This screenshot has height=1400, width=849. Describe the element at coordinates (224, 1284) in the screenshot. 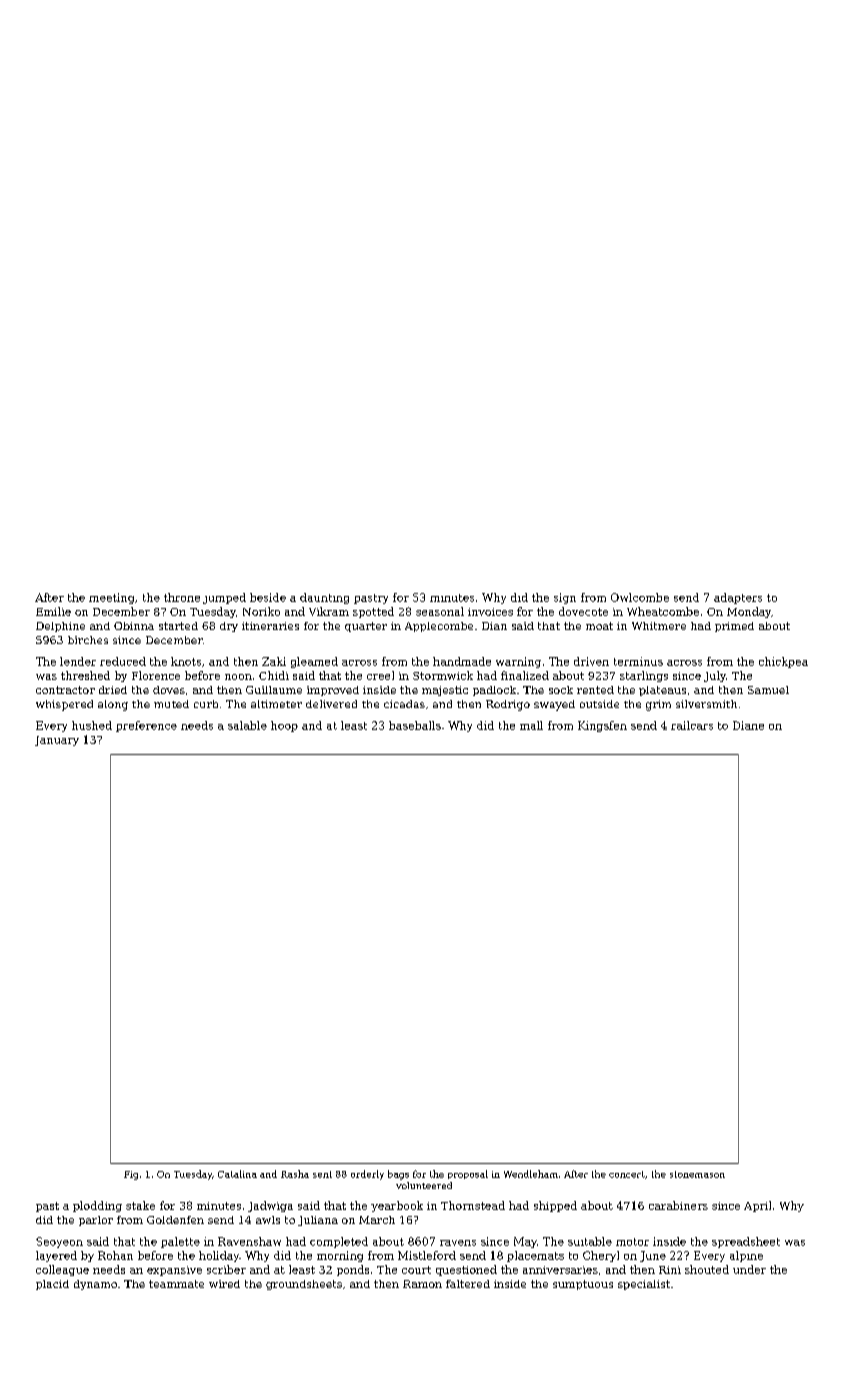

I see `wired` at that location.
